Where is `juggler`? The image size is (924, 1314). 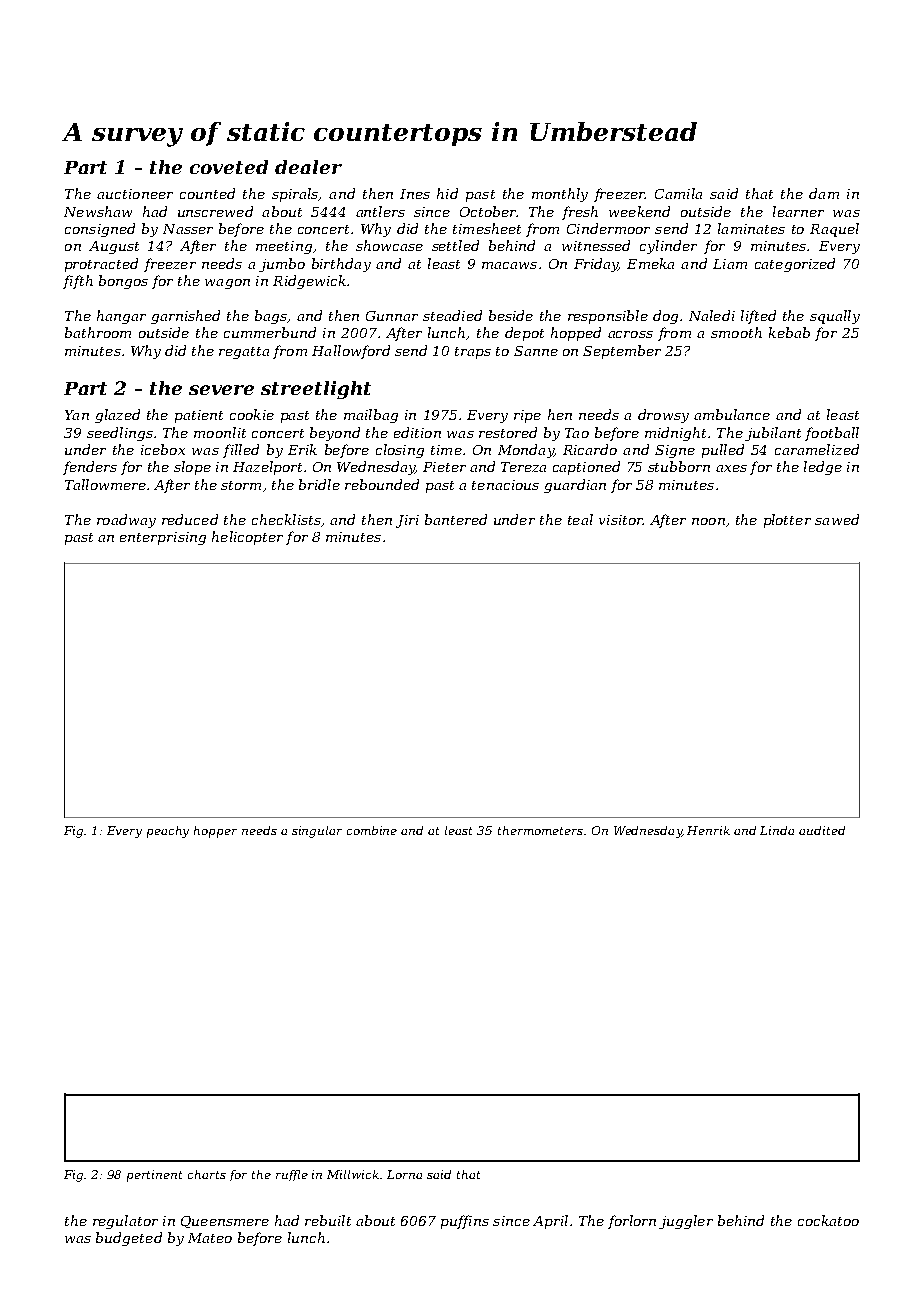 juggler is located at coordinates (686, 1222).
